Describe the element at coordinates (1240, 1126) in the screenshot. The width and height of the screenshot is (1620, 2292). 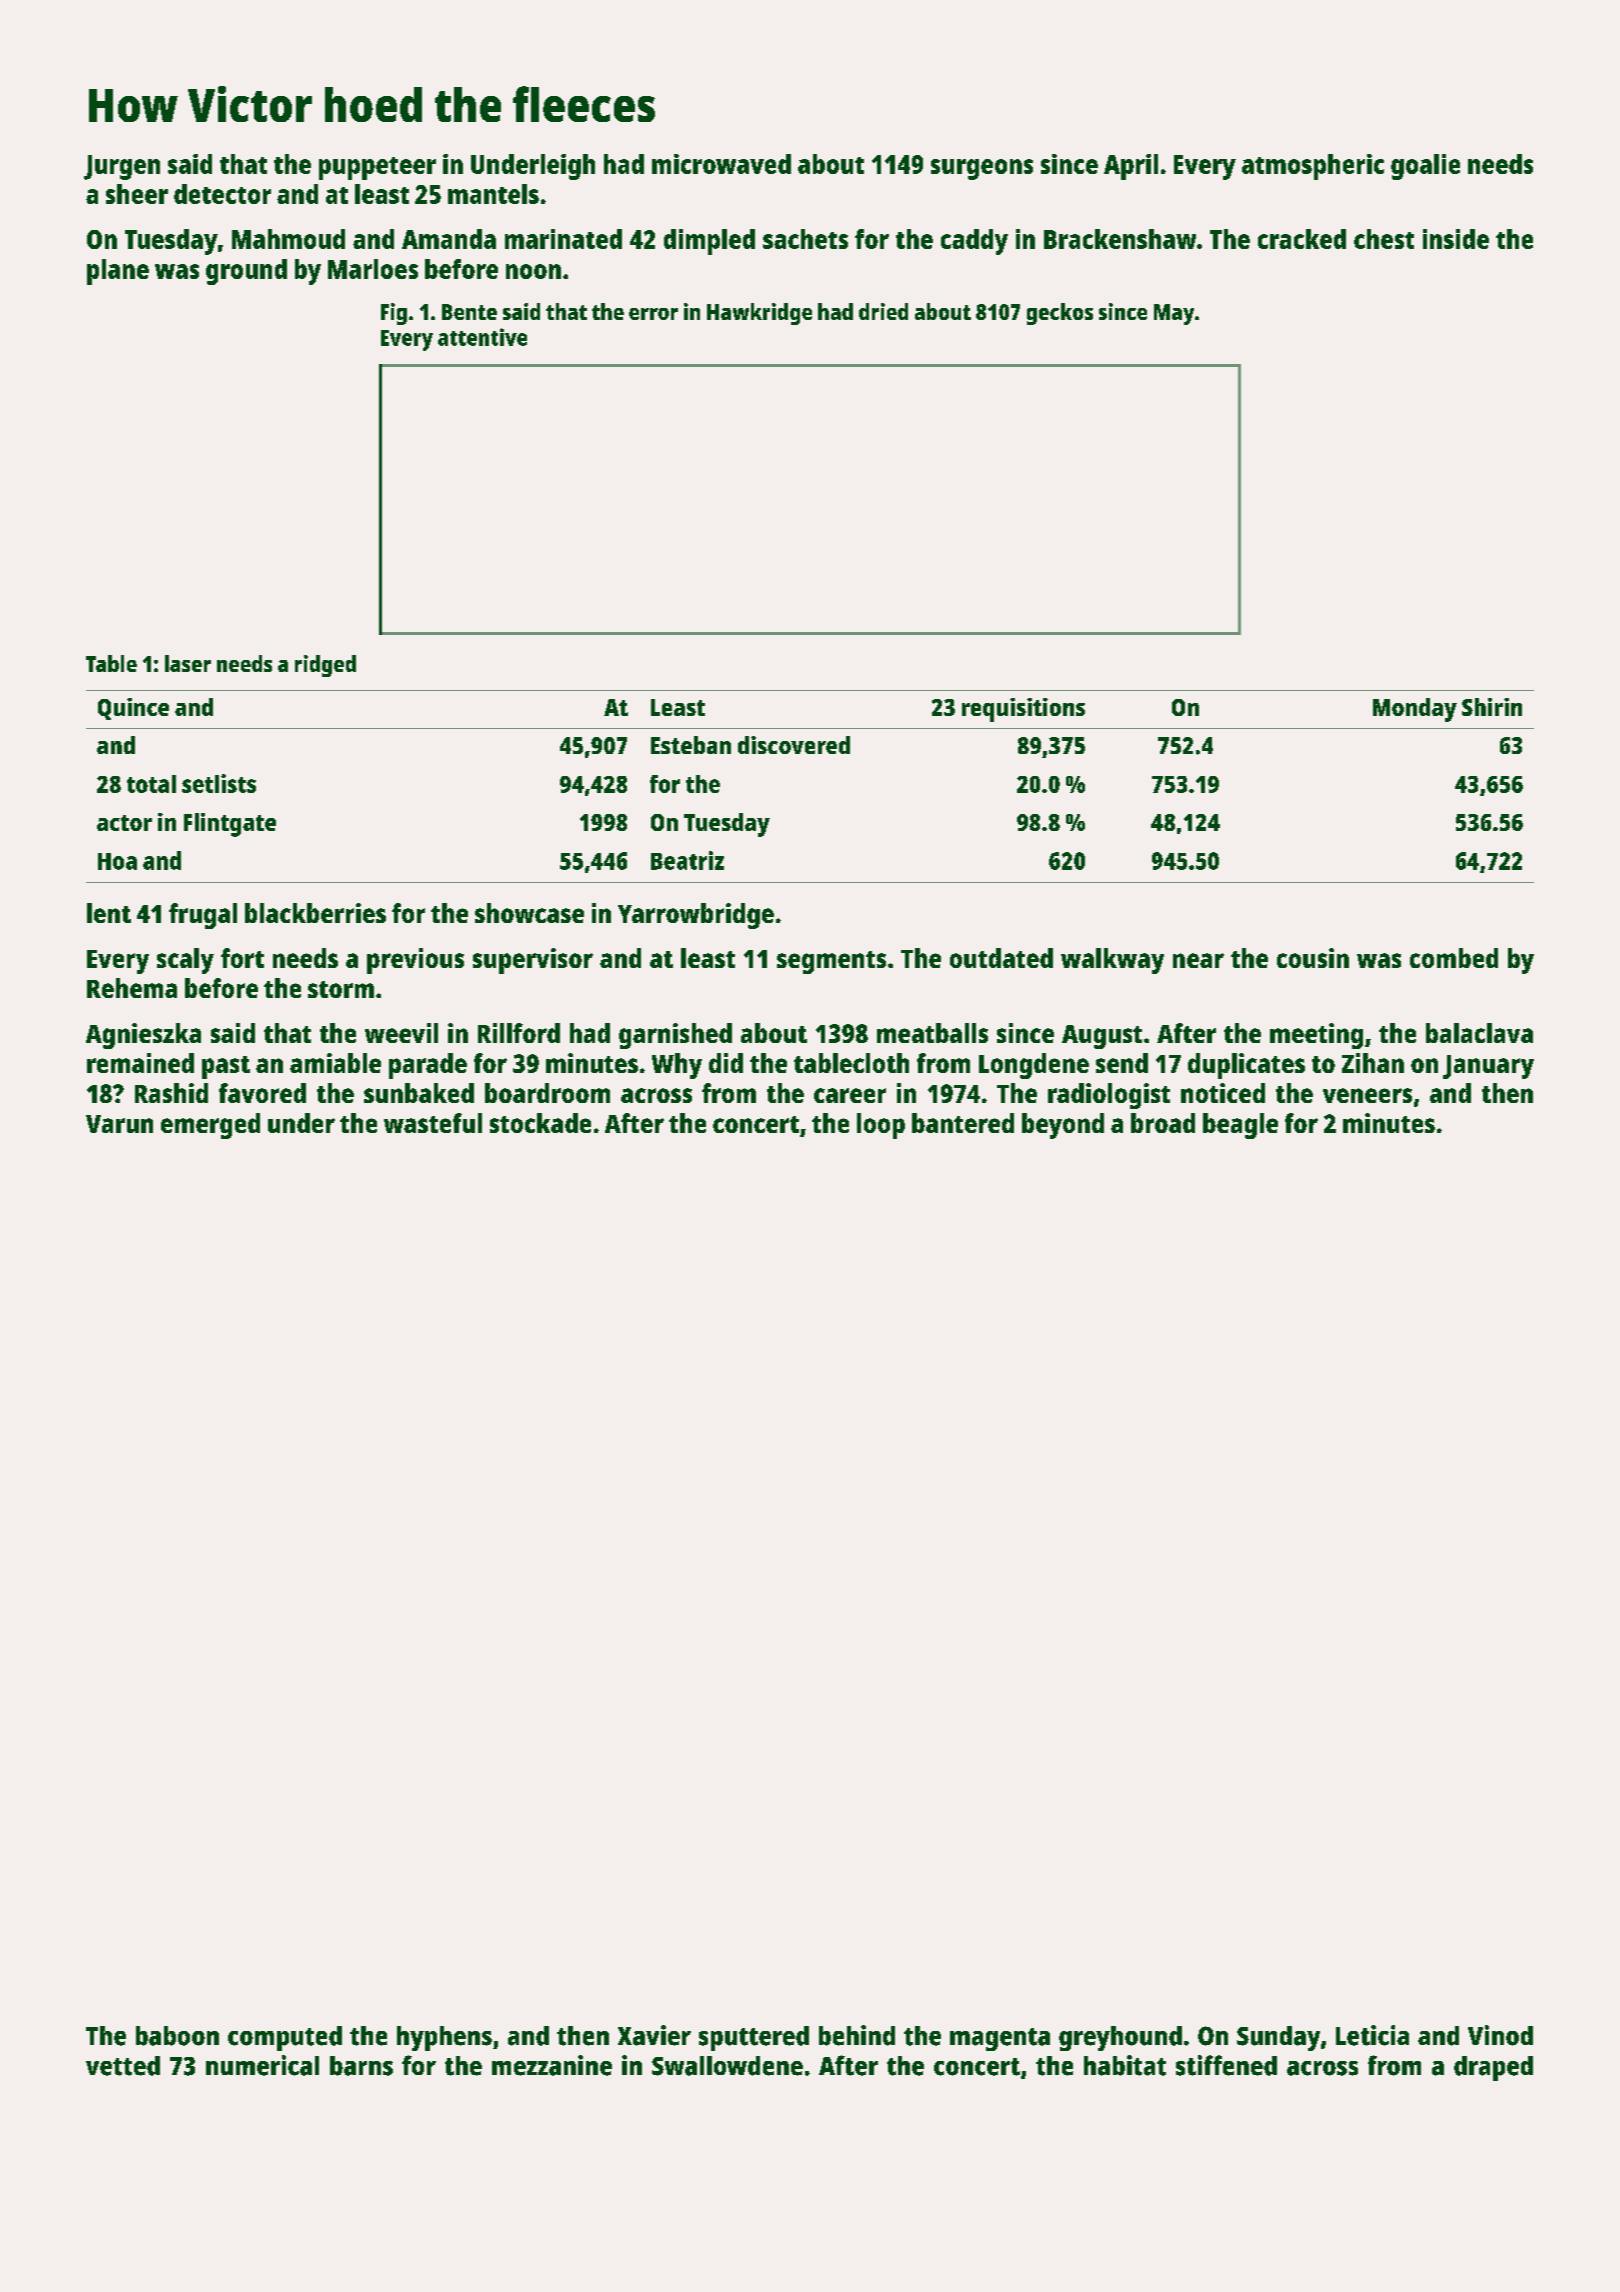
I see `beagle` at that location.
